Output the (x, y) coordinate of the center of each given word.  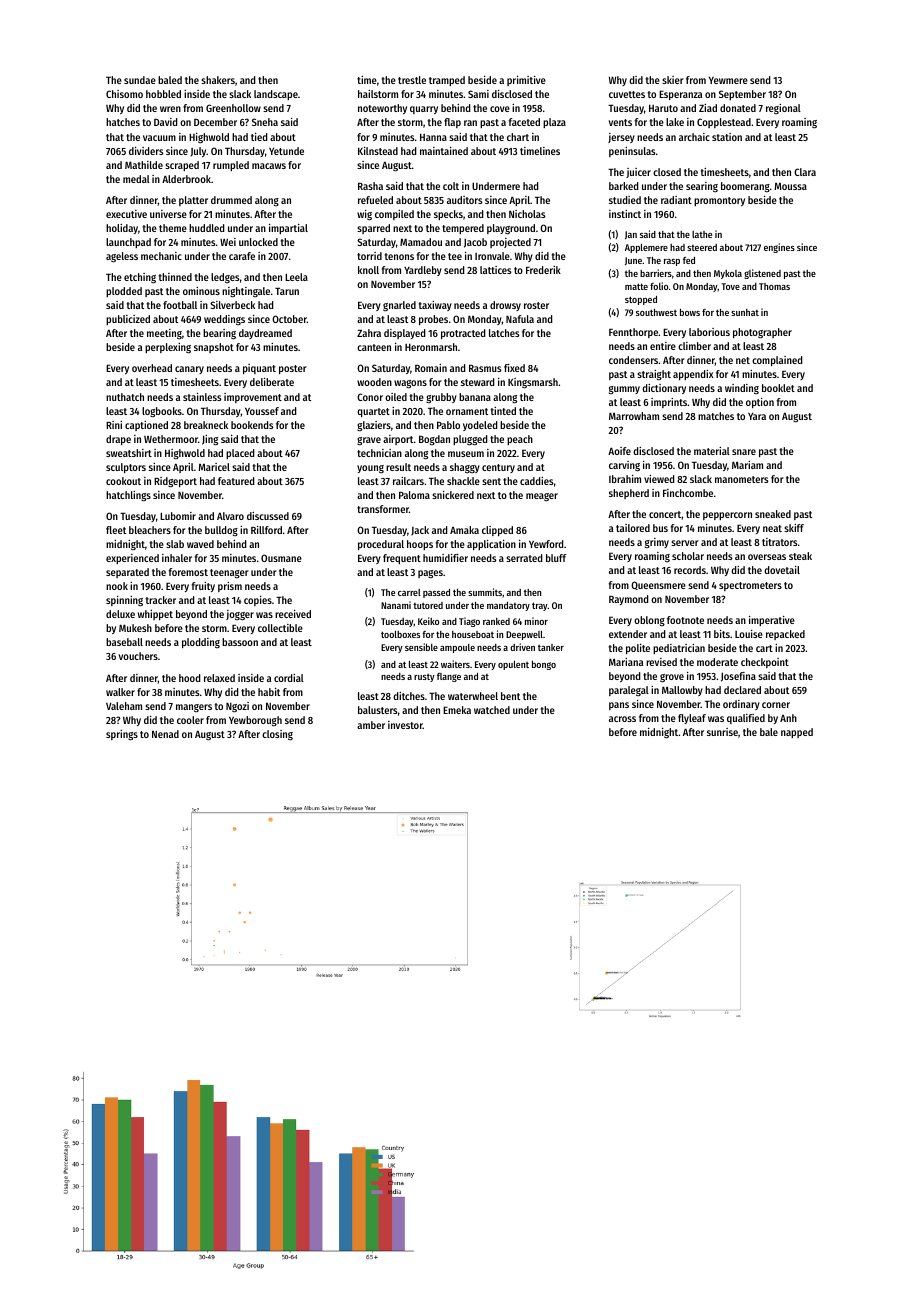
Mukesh (135, 628)
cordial (289, 678)
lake (675, 122)
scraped (182, 166)
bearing (219, 334)
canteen (374, 347)
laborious (709, 332)
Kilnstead (378, 151)
